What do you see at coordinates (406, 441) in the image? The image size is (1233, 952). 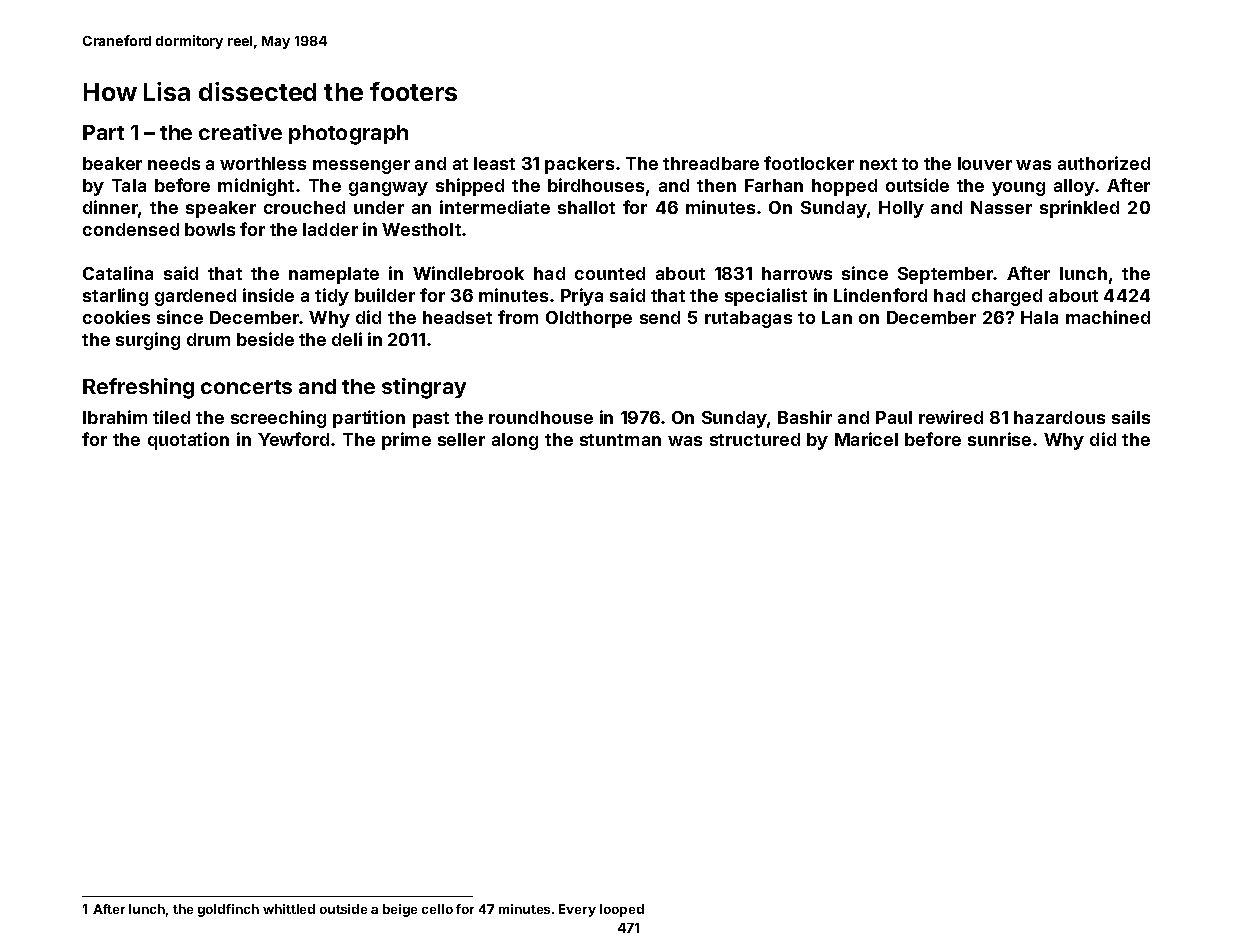 I see `prime` at bounding box center [406, 441].
